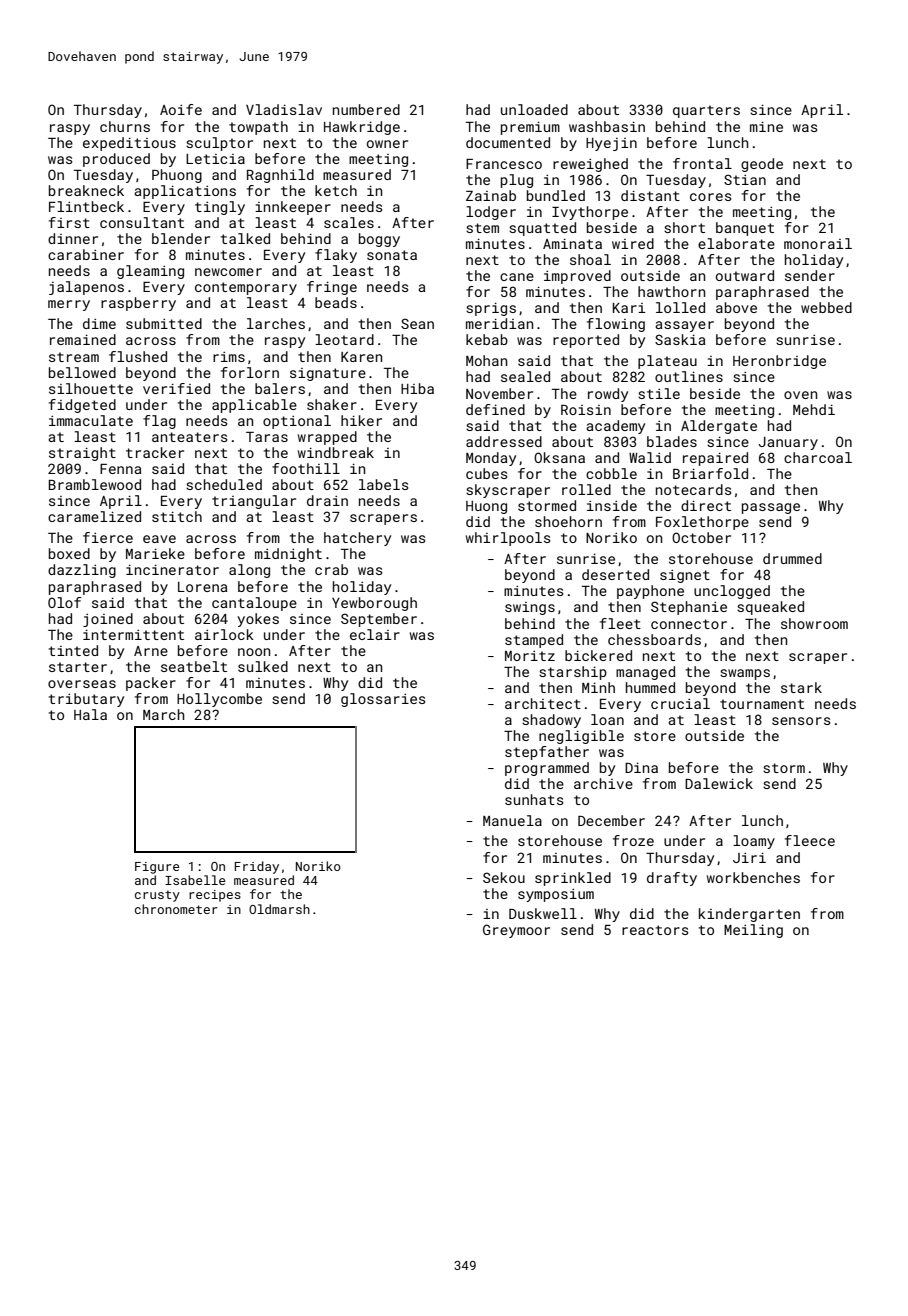 The width and height of the screenshot is (908, 1316). Describe the element at coordinates (229, 357) in the screenshot. I see `rims` at that location.
